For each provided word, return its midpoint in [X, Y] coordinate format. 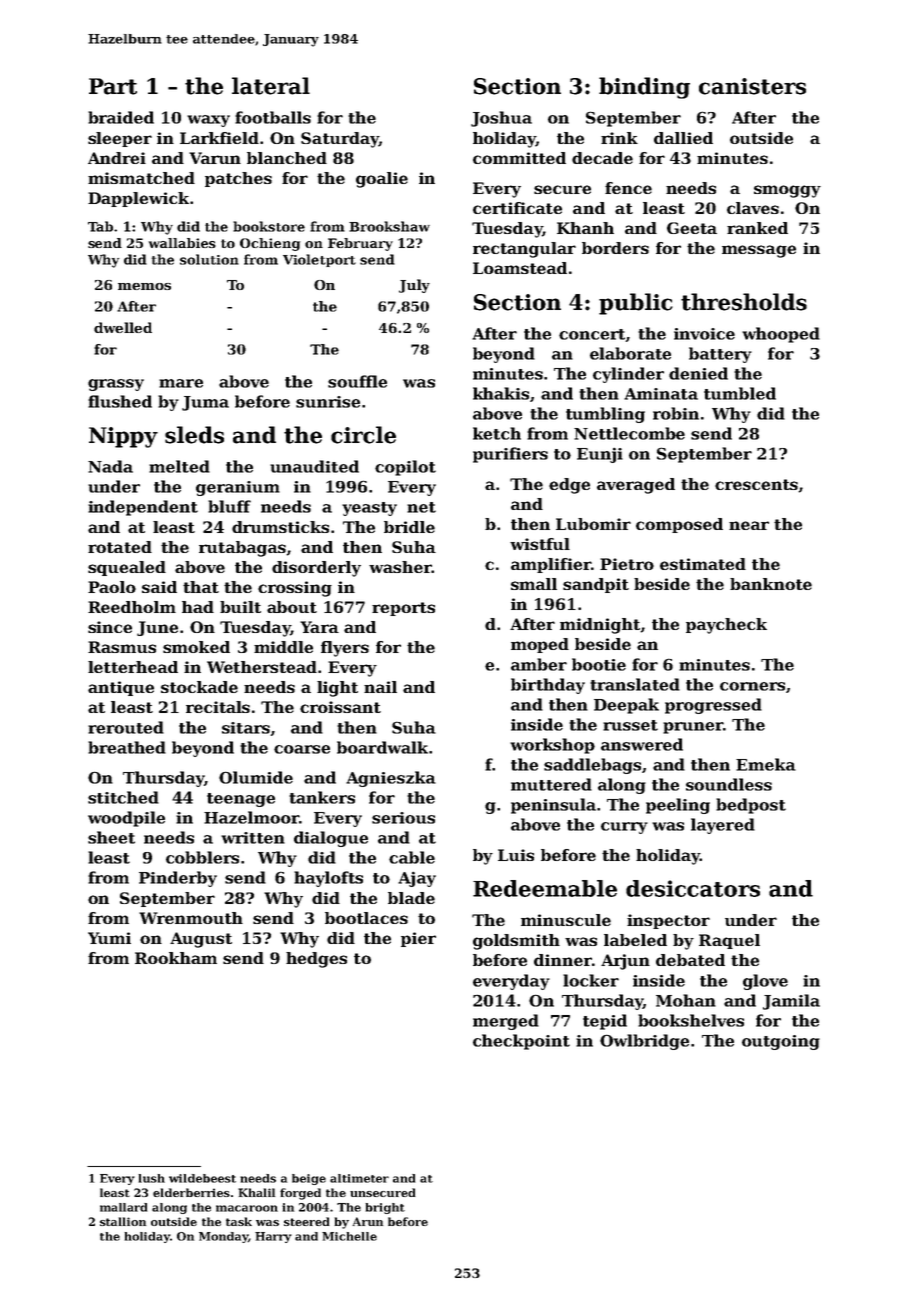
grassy [116, 385]
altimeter [359, 1178]
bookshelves [691, 1020]
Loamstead [520, 268]
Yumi [109, 938]
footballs [273, 117]
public [636, 304]
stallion [123, 1221]
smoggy [787, 191]
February [360, 244]
